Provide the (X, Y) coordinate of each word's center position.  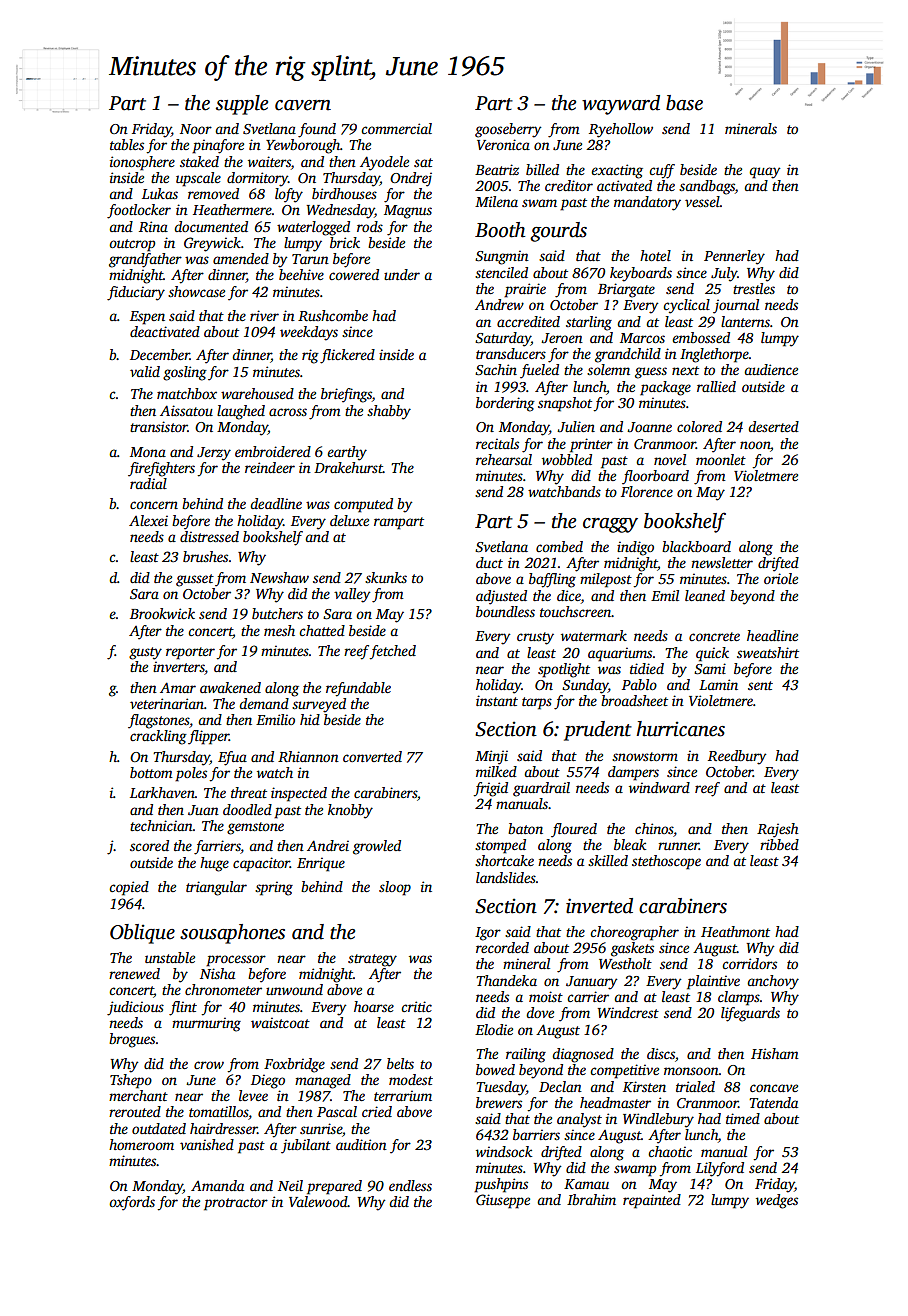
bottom (151, 772)
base (684, 103)
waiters (269, 161)
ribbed (779, 844)
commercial (396, 128)
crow (209, 1065)
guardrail (541, 789)
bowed (495, 1069)
